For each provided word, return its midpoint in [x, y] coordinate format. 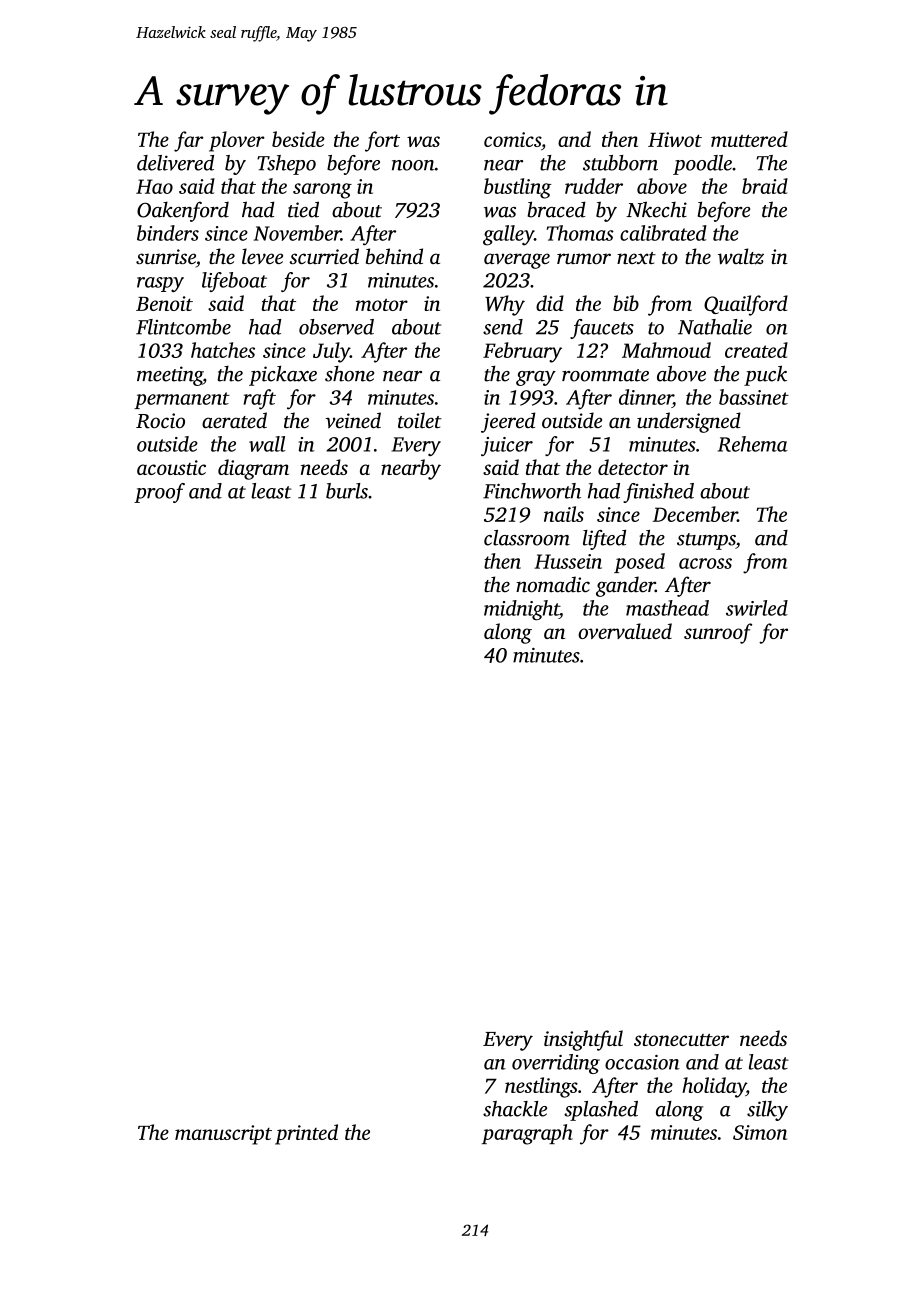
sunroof [718, 633]
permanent [182, 400]
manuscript [223, 1135]
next [636, 258]
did [550, 303]
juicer [507, 446]
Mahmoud [666, 350]
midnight [521, 610]
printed [306, 1134]
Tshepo [286, 165]
